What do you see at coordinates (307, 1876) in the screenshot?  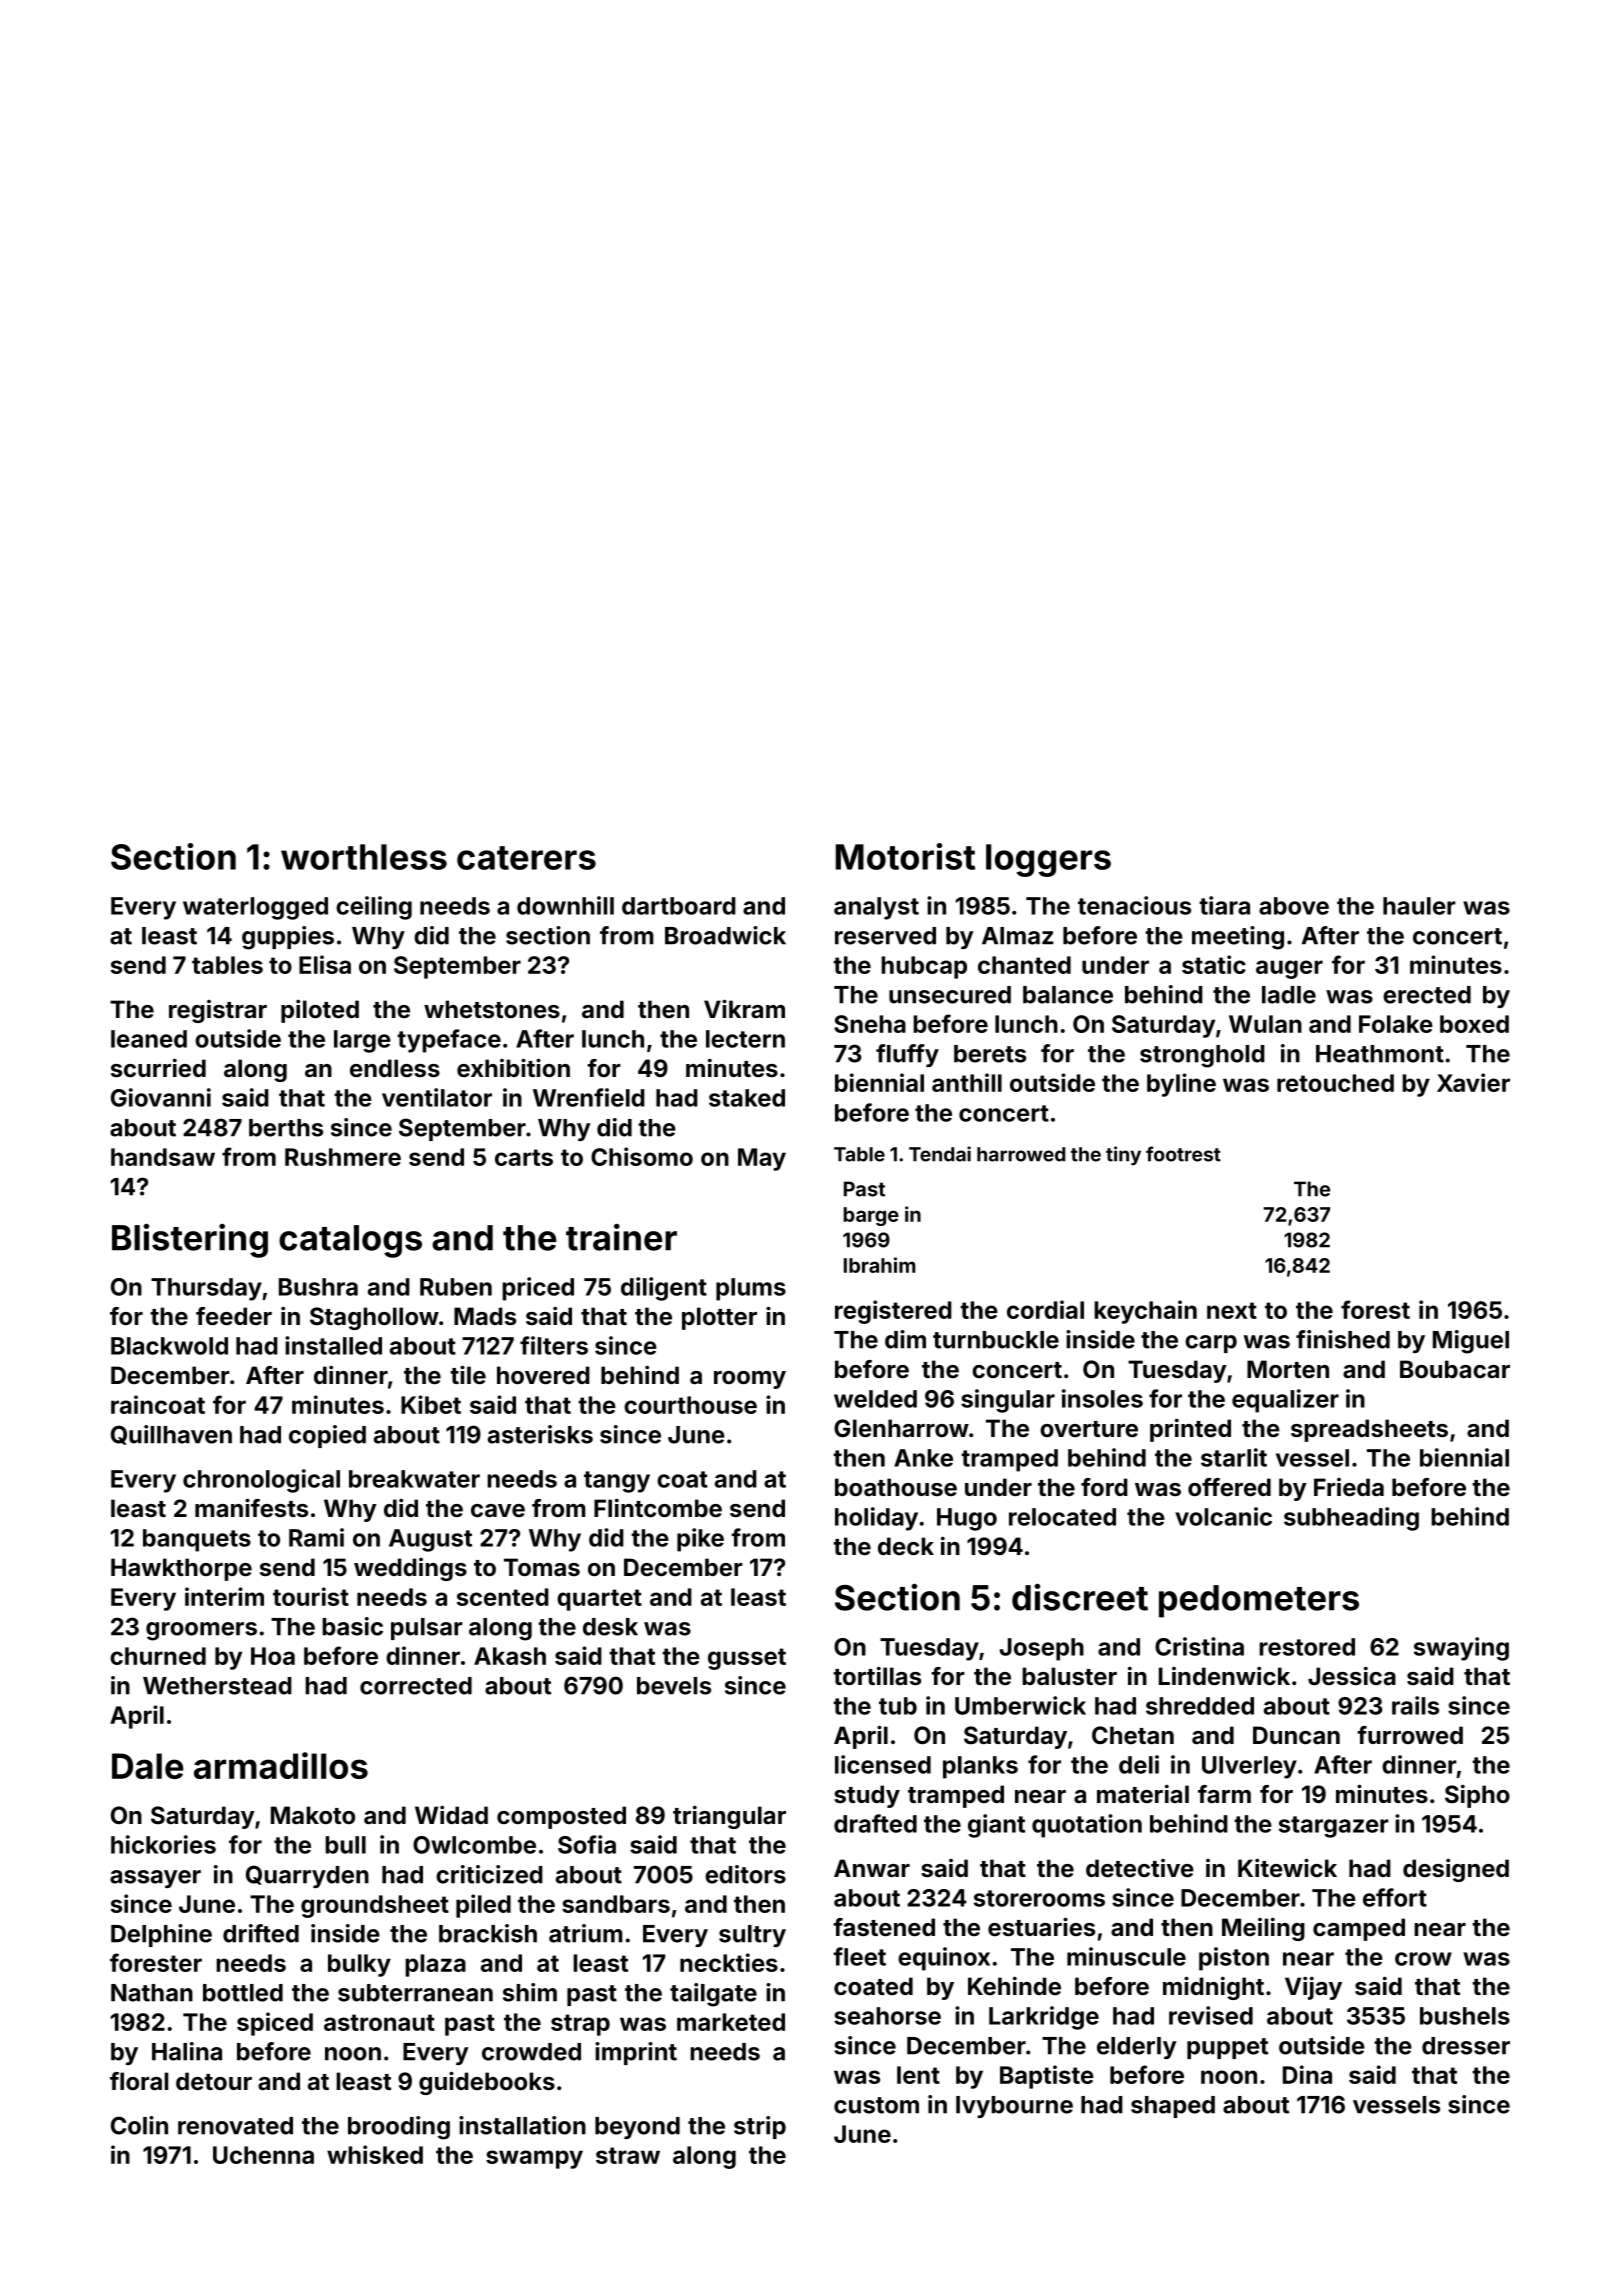 I see `Quarryden` at bounding box center [307, 1876].
